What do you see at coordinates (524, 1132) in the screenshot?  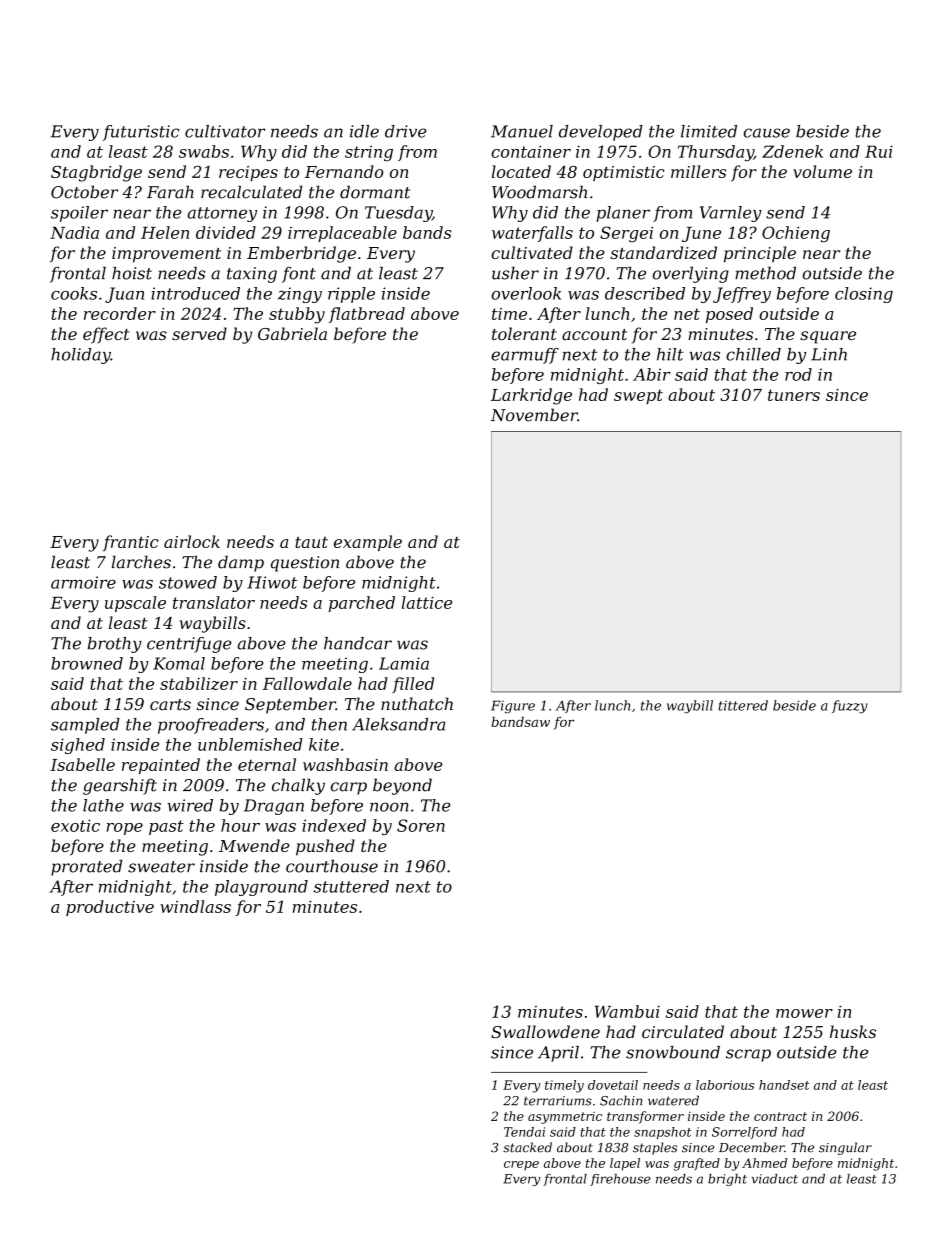 I see `Tendai` at bounding box center [524, 1132].
